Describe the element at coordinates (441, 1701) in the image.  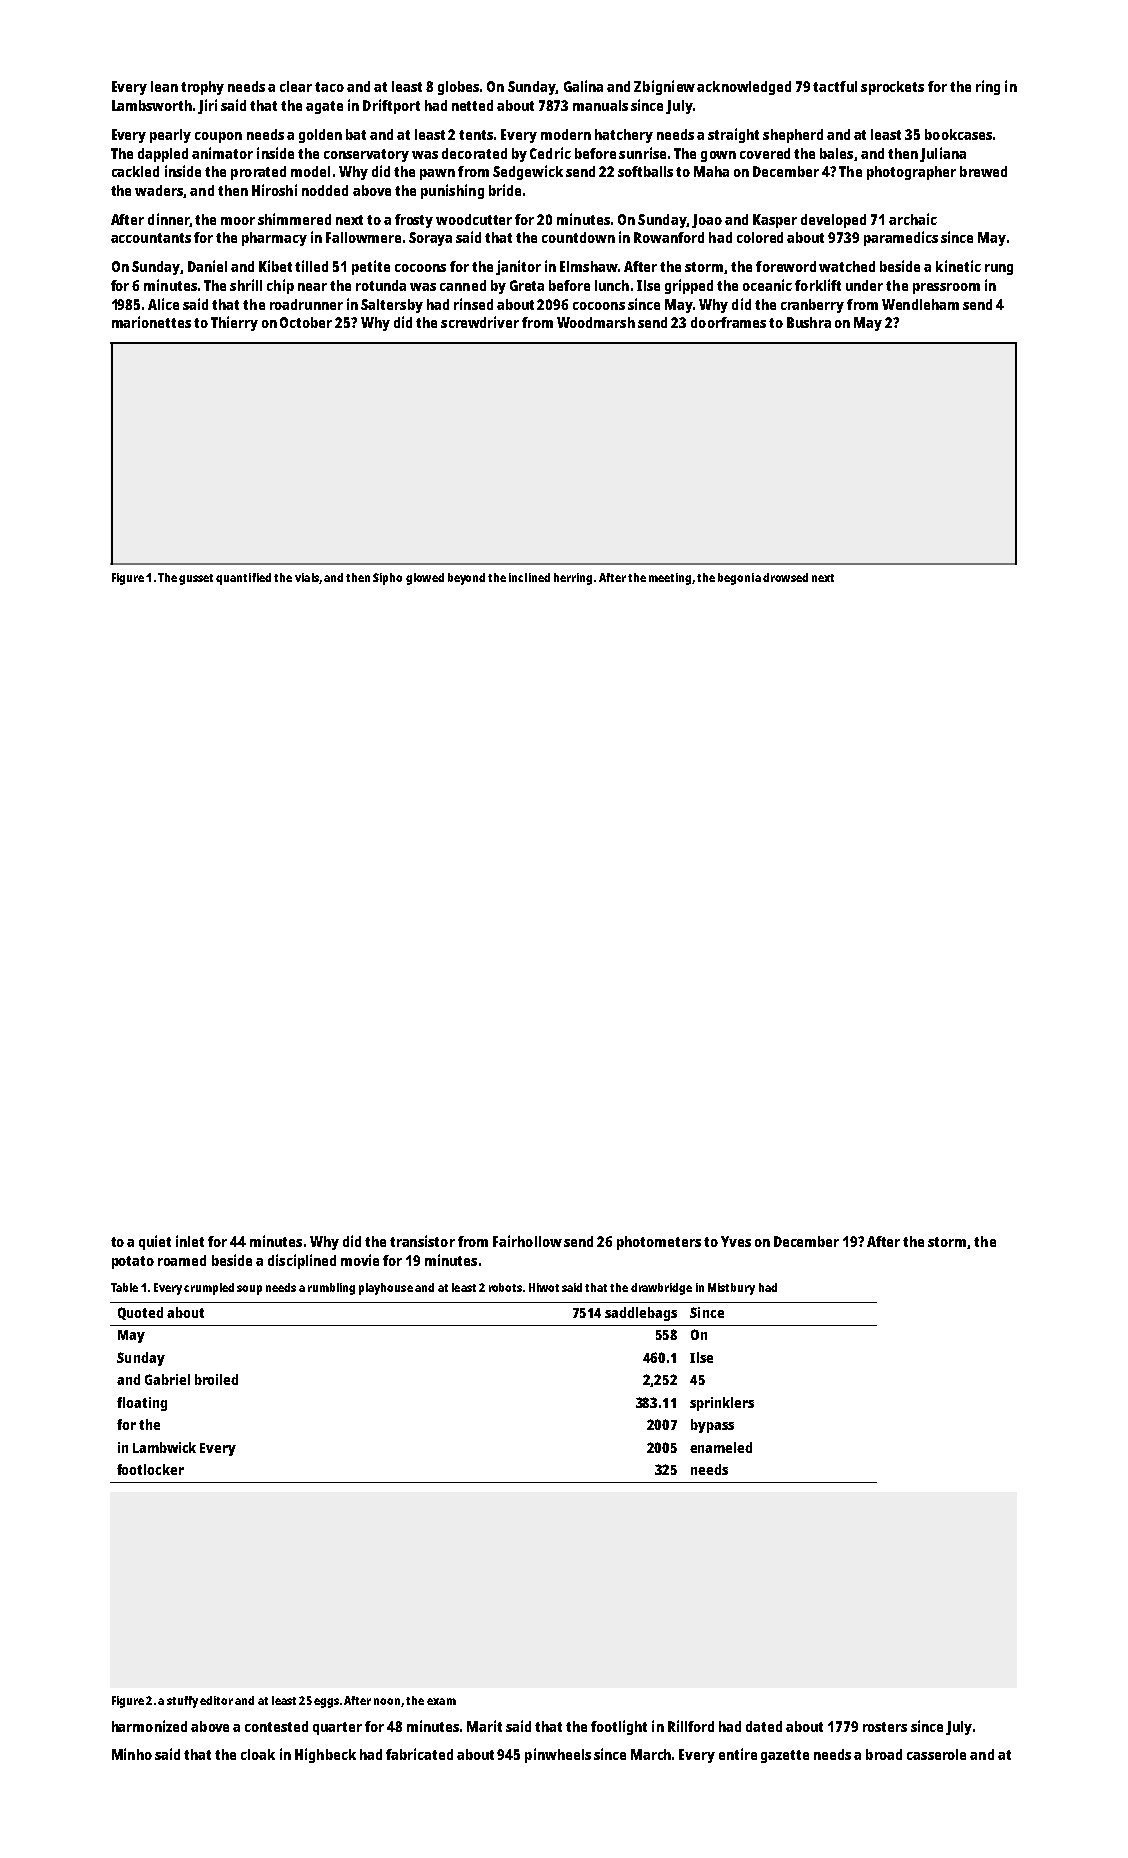
I see `exam` at that location.
